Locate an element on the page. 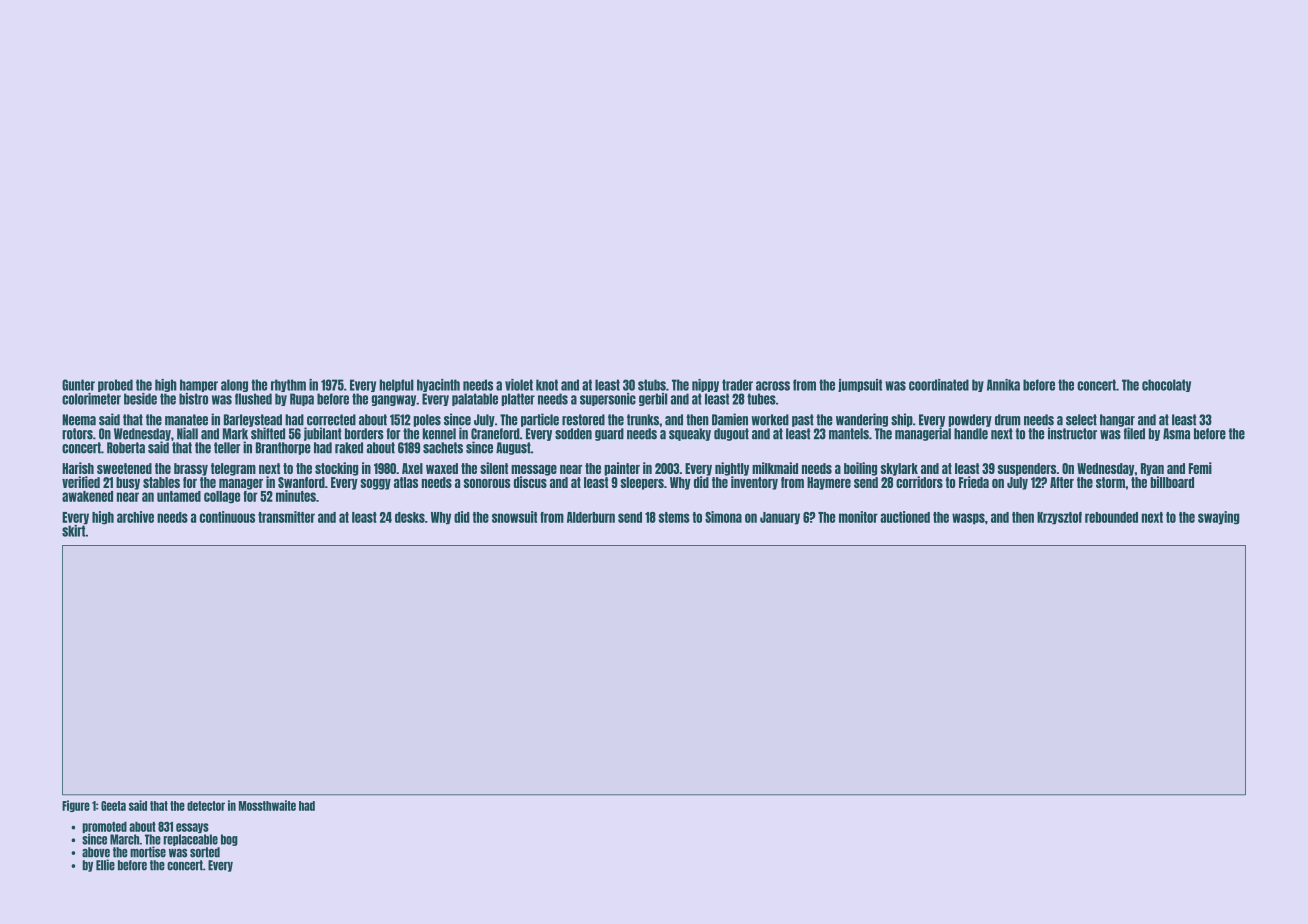 This image has width=1308, height=924. sorted is located at coordinates (205, 852).
